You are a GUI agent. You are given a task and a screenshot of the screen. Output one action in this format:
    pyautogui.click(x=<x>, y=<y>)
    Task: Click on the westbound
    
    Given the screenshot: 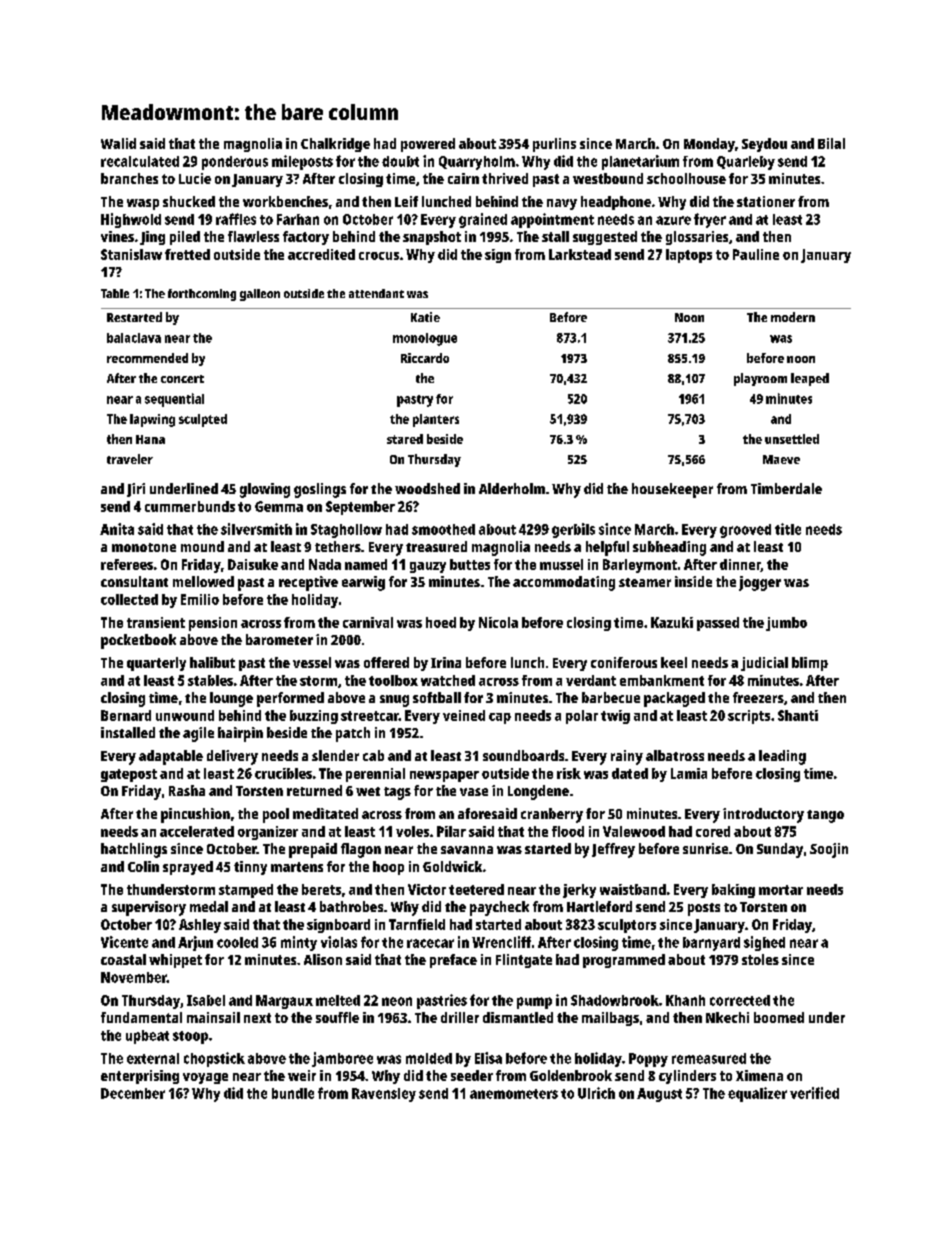 What is the action you would take?
    pyautogui.click(x=608, y=178)
